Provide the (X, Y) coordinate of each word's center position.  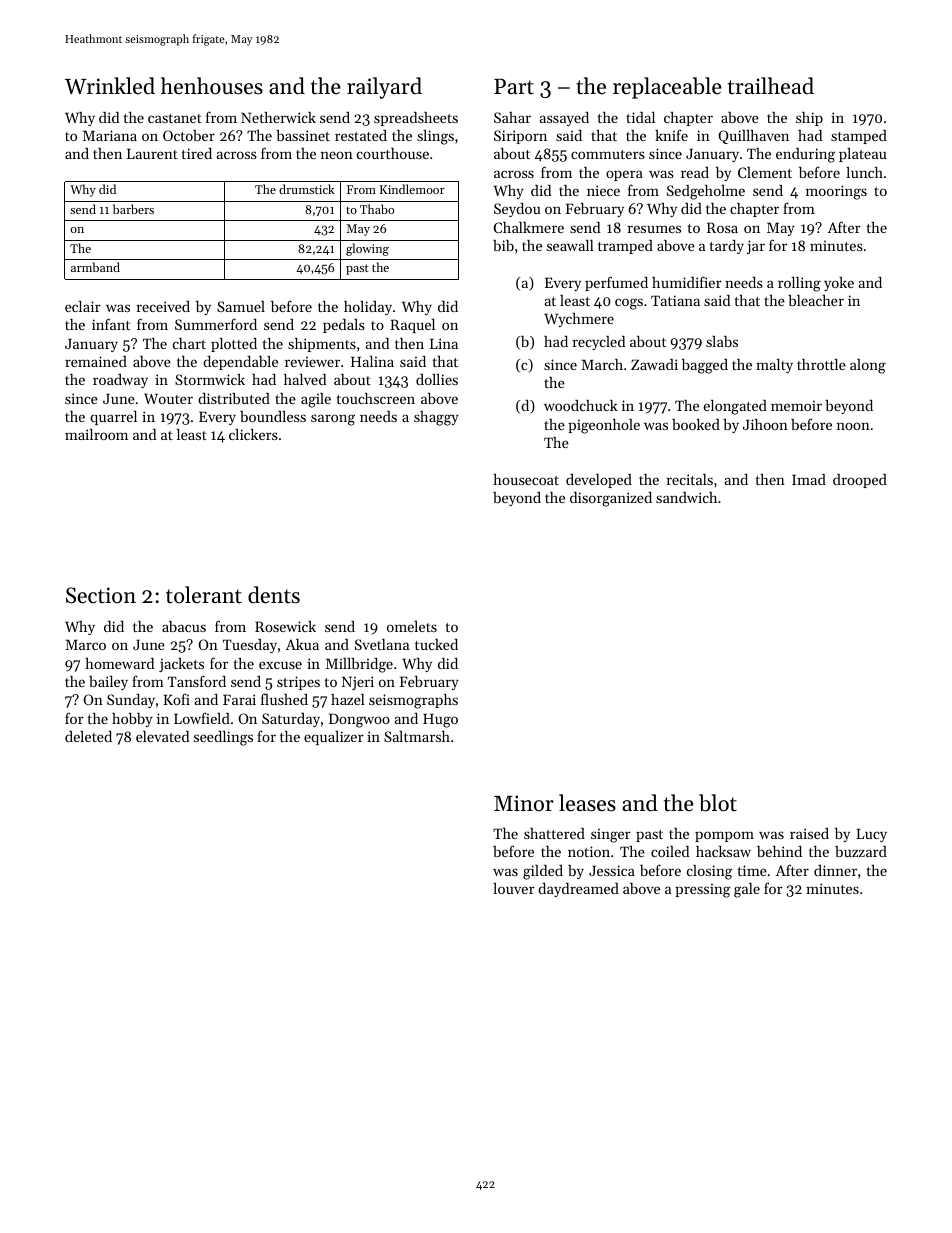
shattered (554, 833)
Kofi (176, 699)
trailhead (771, 86)
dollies (437, 379)
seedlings (223, 738)
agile (316, 400)
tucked (436, 644)
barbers (133, 209)
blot (718, 803)
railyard (384, 88)
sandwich (686, 497)
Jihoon (765, 424)
